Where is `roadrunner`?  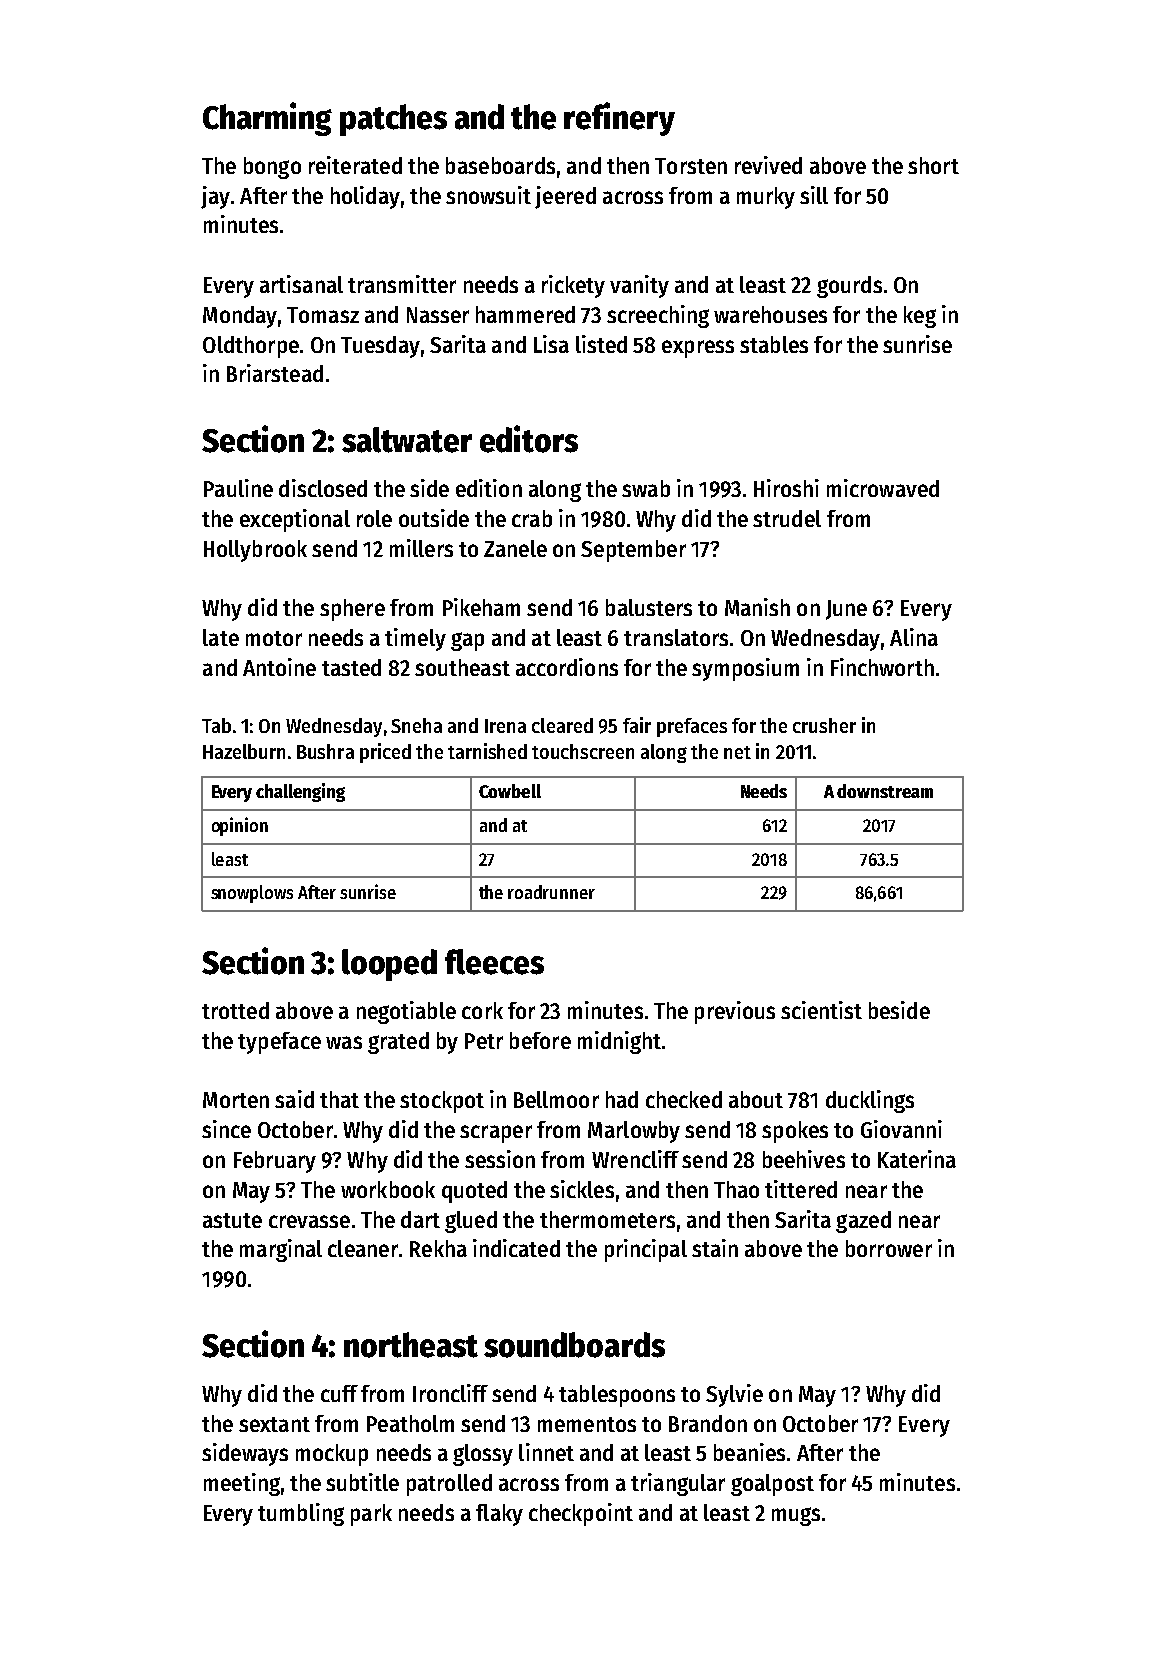 roadrunner is located at coordinates (551, 892).
